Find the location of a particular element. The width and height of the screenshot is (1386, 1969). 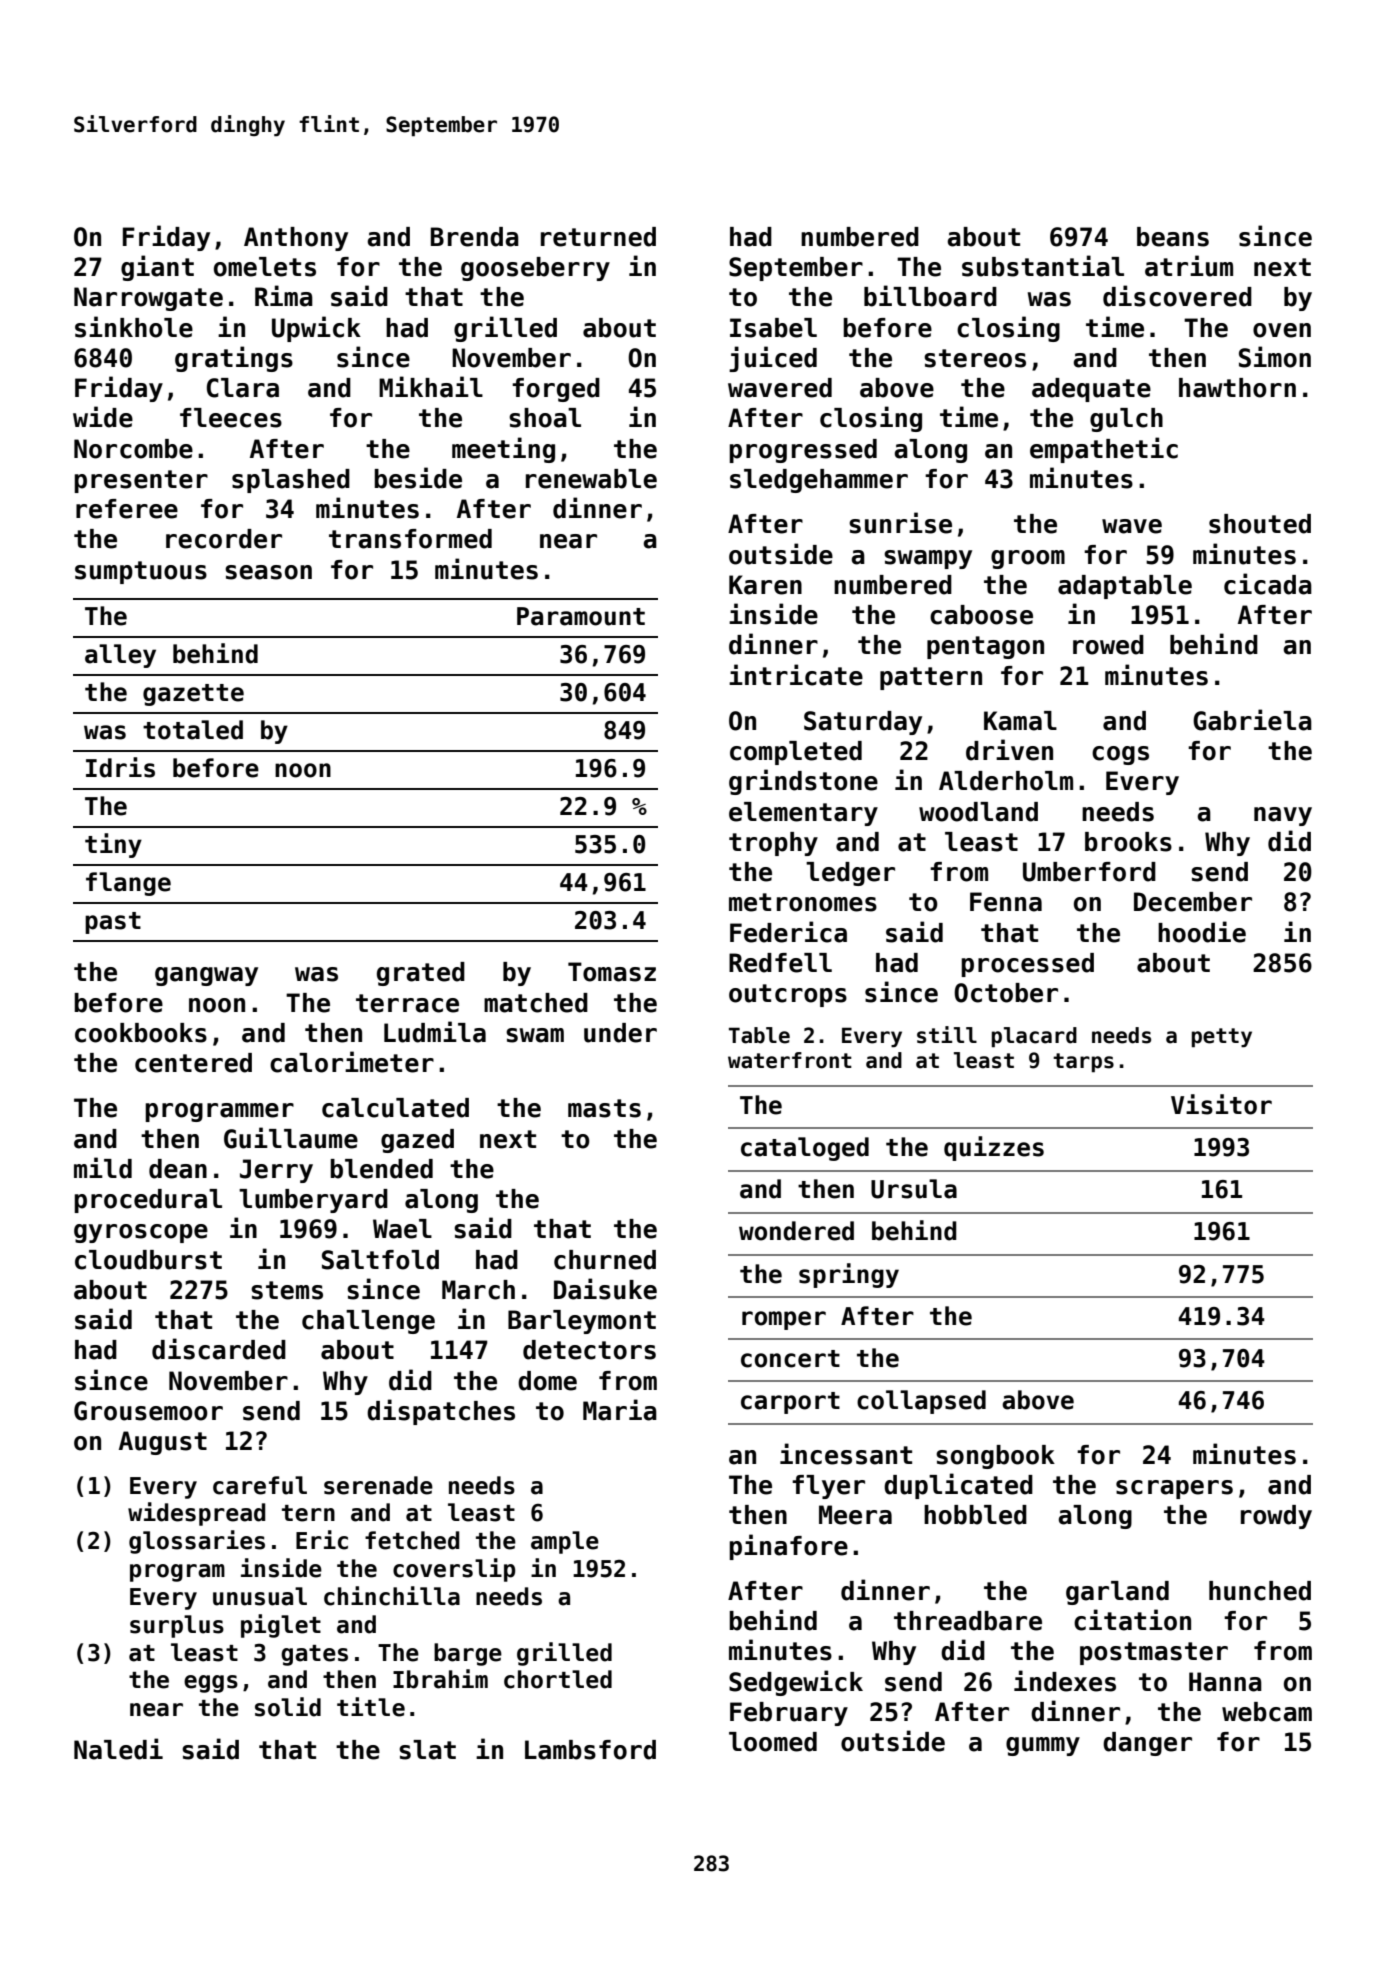

beans is located at coordinates (1173, 237).
